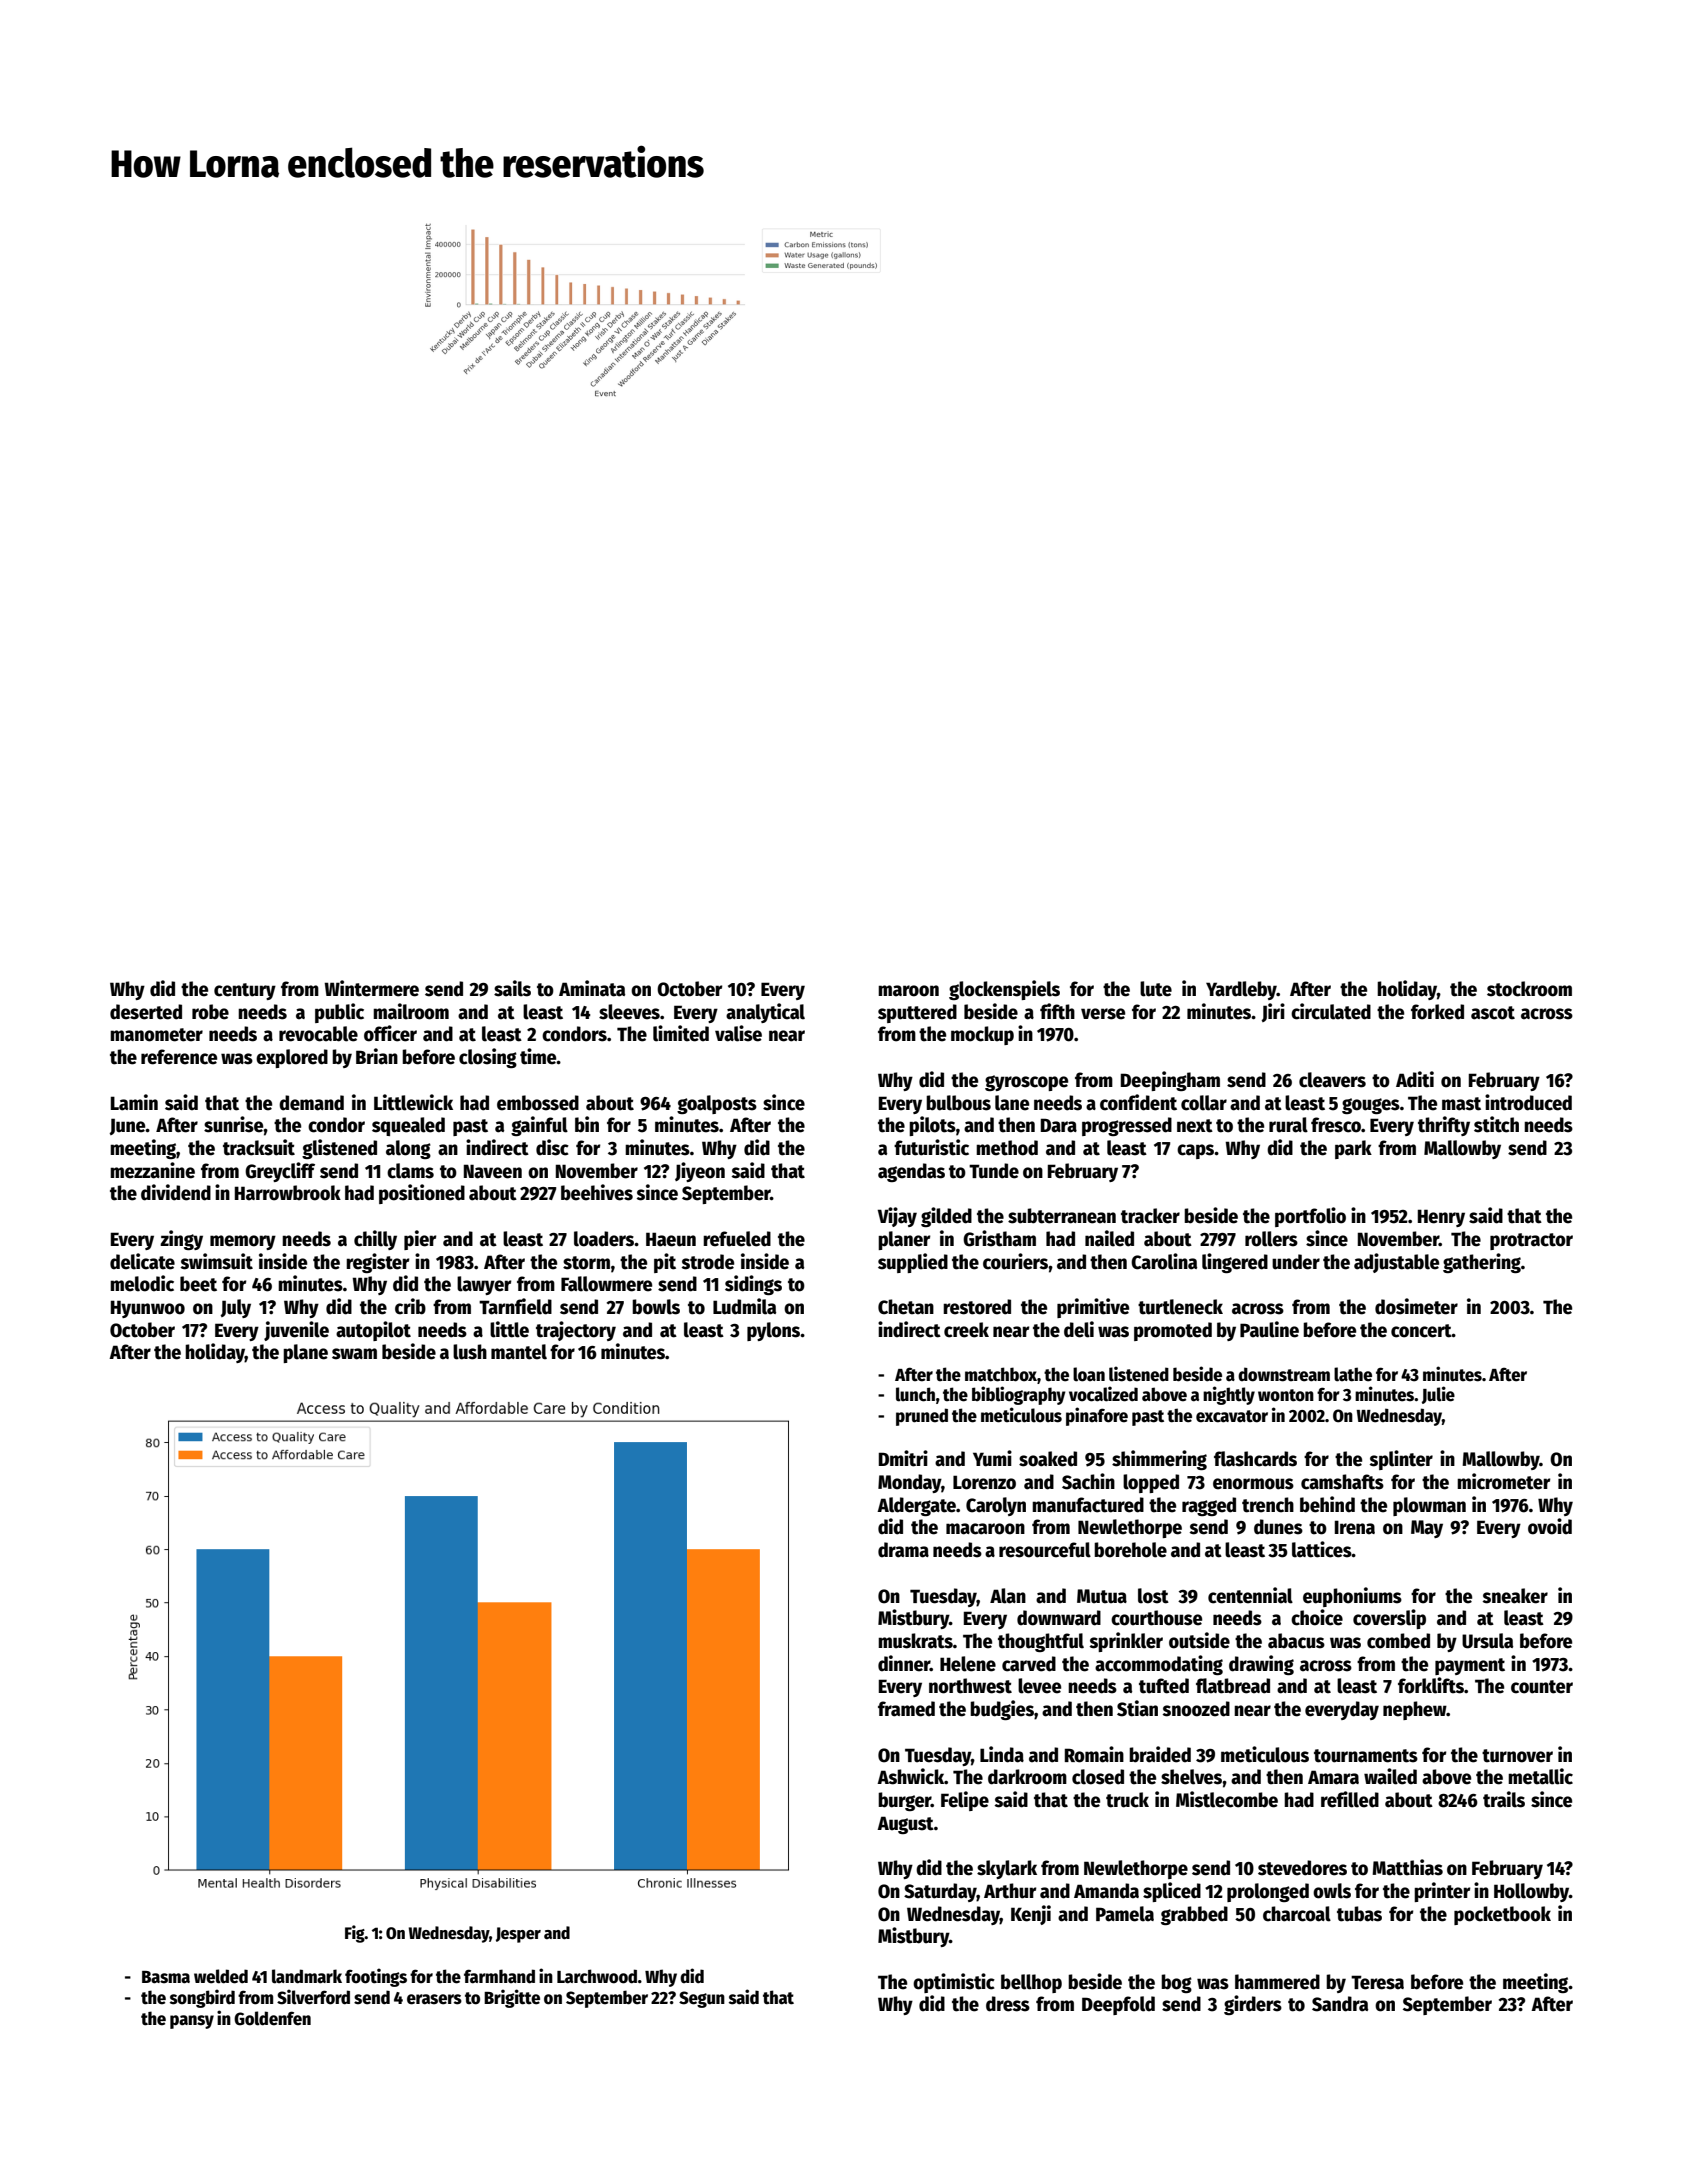 The image size is (1683, 2178). Describe the element at coordinates (1088, 1481) in the document. I see `Sachin` at that location.
